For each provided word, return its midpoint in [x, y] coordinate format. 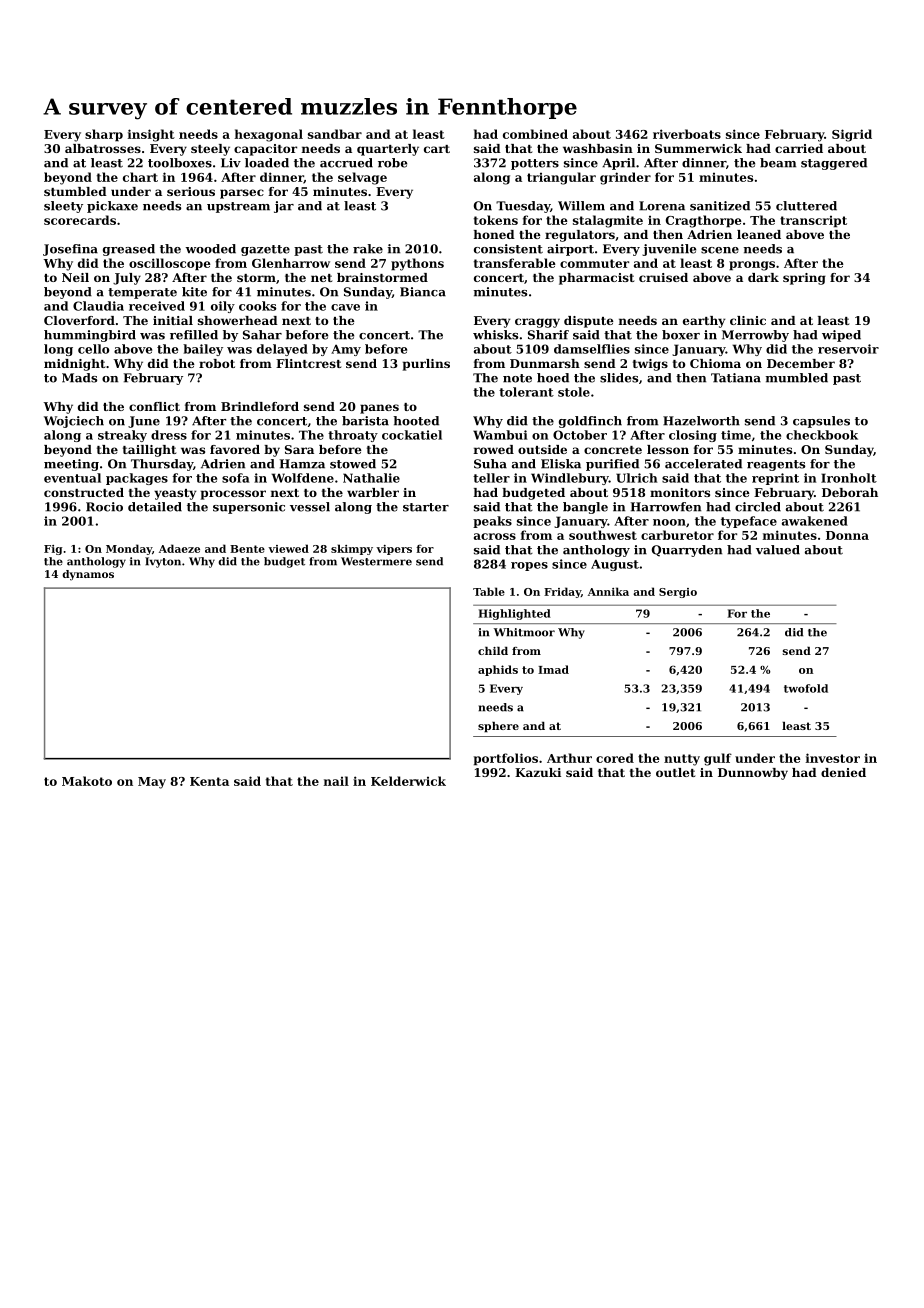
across [495, 536]
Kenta [209, 781]
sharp [104, 135]
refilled [194, 335]
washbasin [598, 148]
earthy [704, 322]
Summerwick [698, 148]
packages [137, 479]
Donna [847, 535]
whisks [495, 335]
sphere [498, 727]
